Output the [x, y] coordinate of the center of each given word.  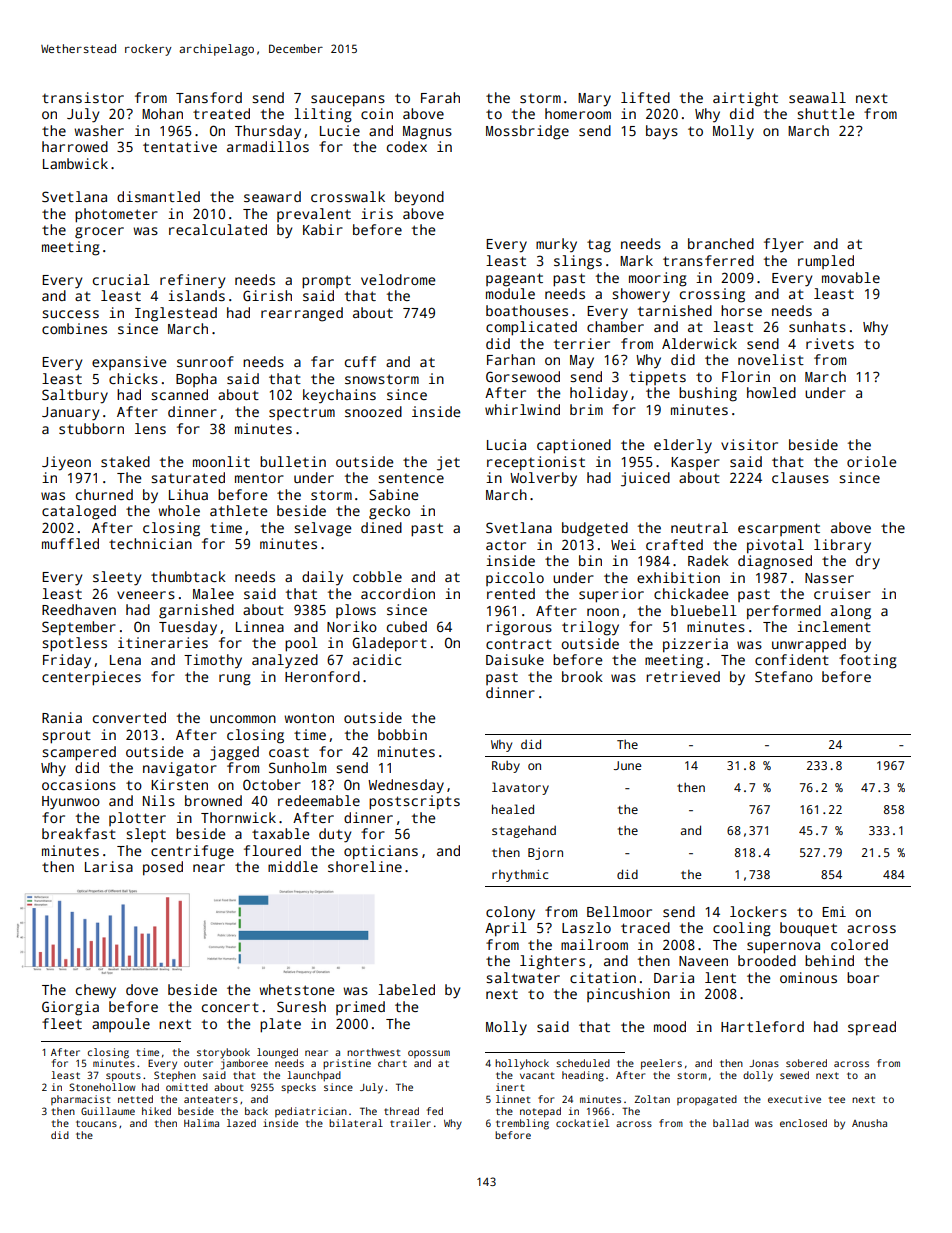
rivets [830, 343]
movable [851, 277]
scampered [79, 753]
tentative [180, 146]
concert [230, 1007]
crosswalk [348, 196]
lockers [758, 911]
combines [74, 328]
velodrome [398, 279]
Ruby [506, 767]
